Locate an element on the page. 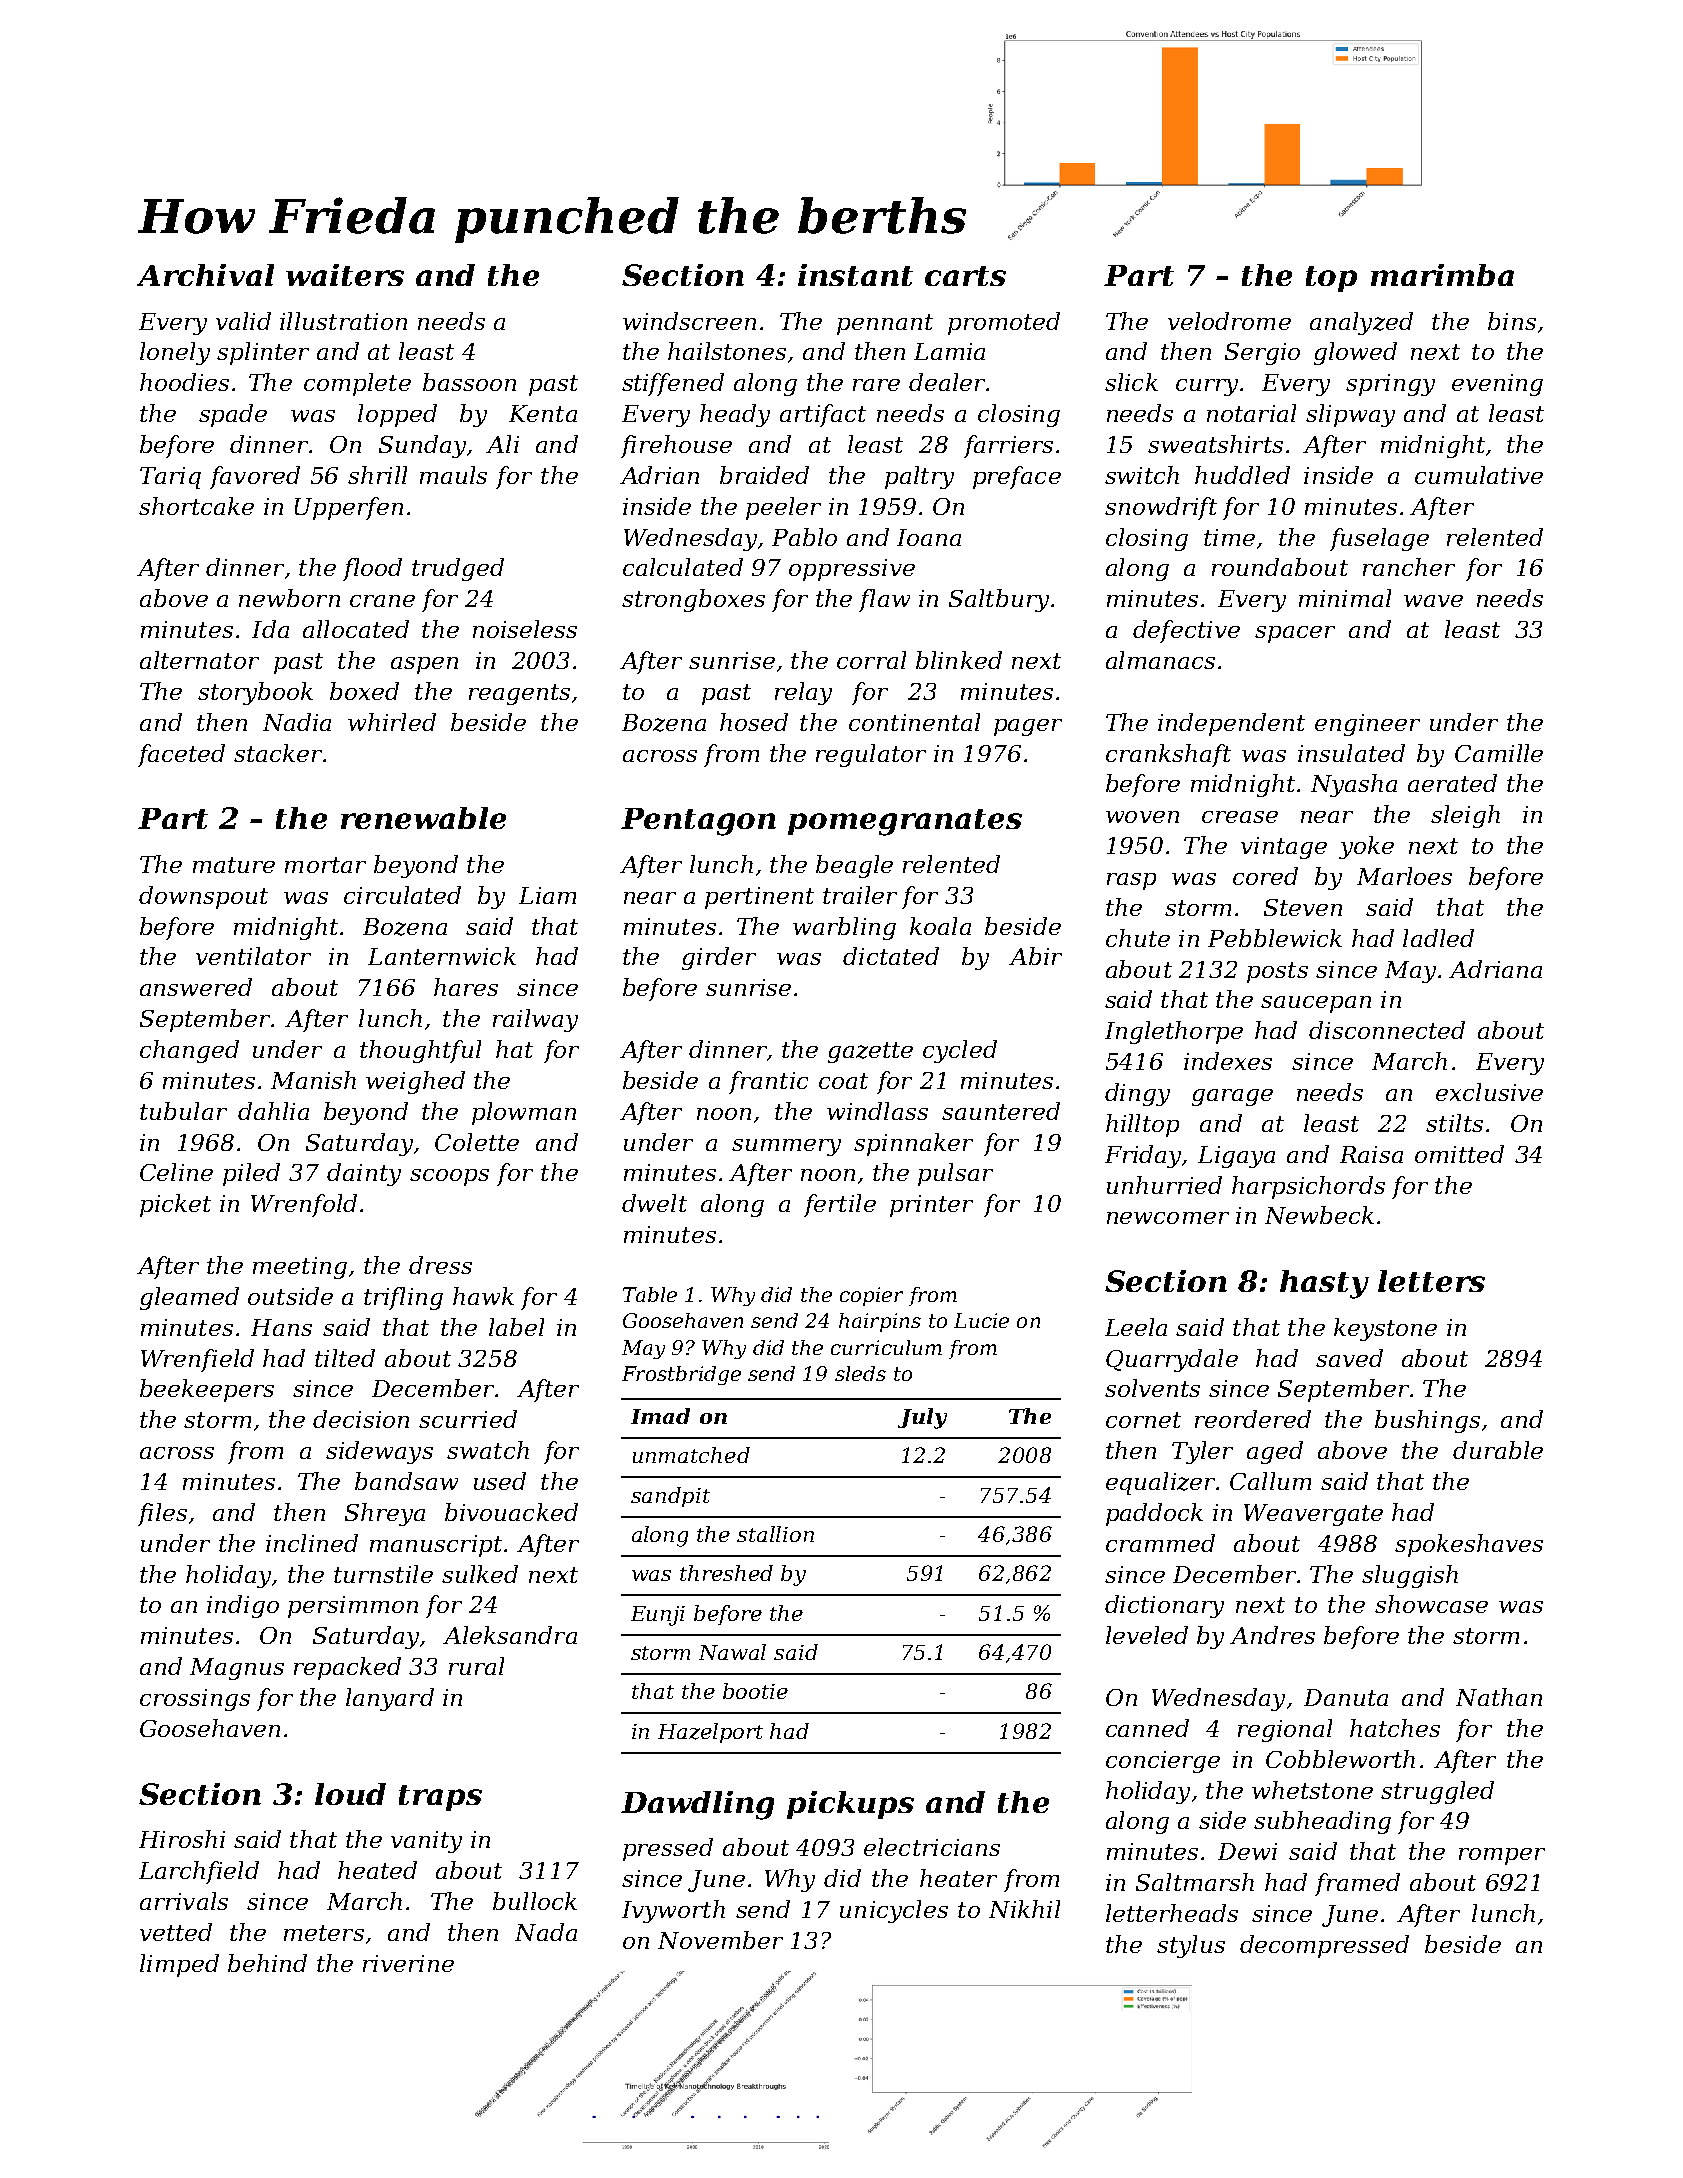 The height and width of the page is (2178, 1683). Pebblewick is located at coordinates (1275, 938).
